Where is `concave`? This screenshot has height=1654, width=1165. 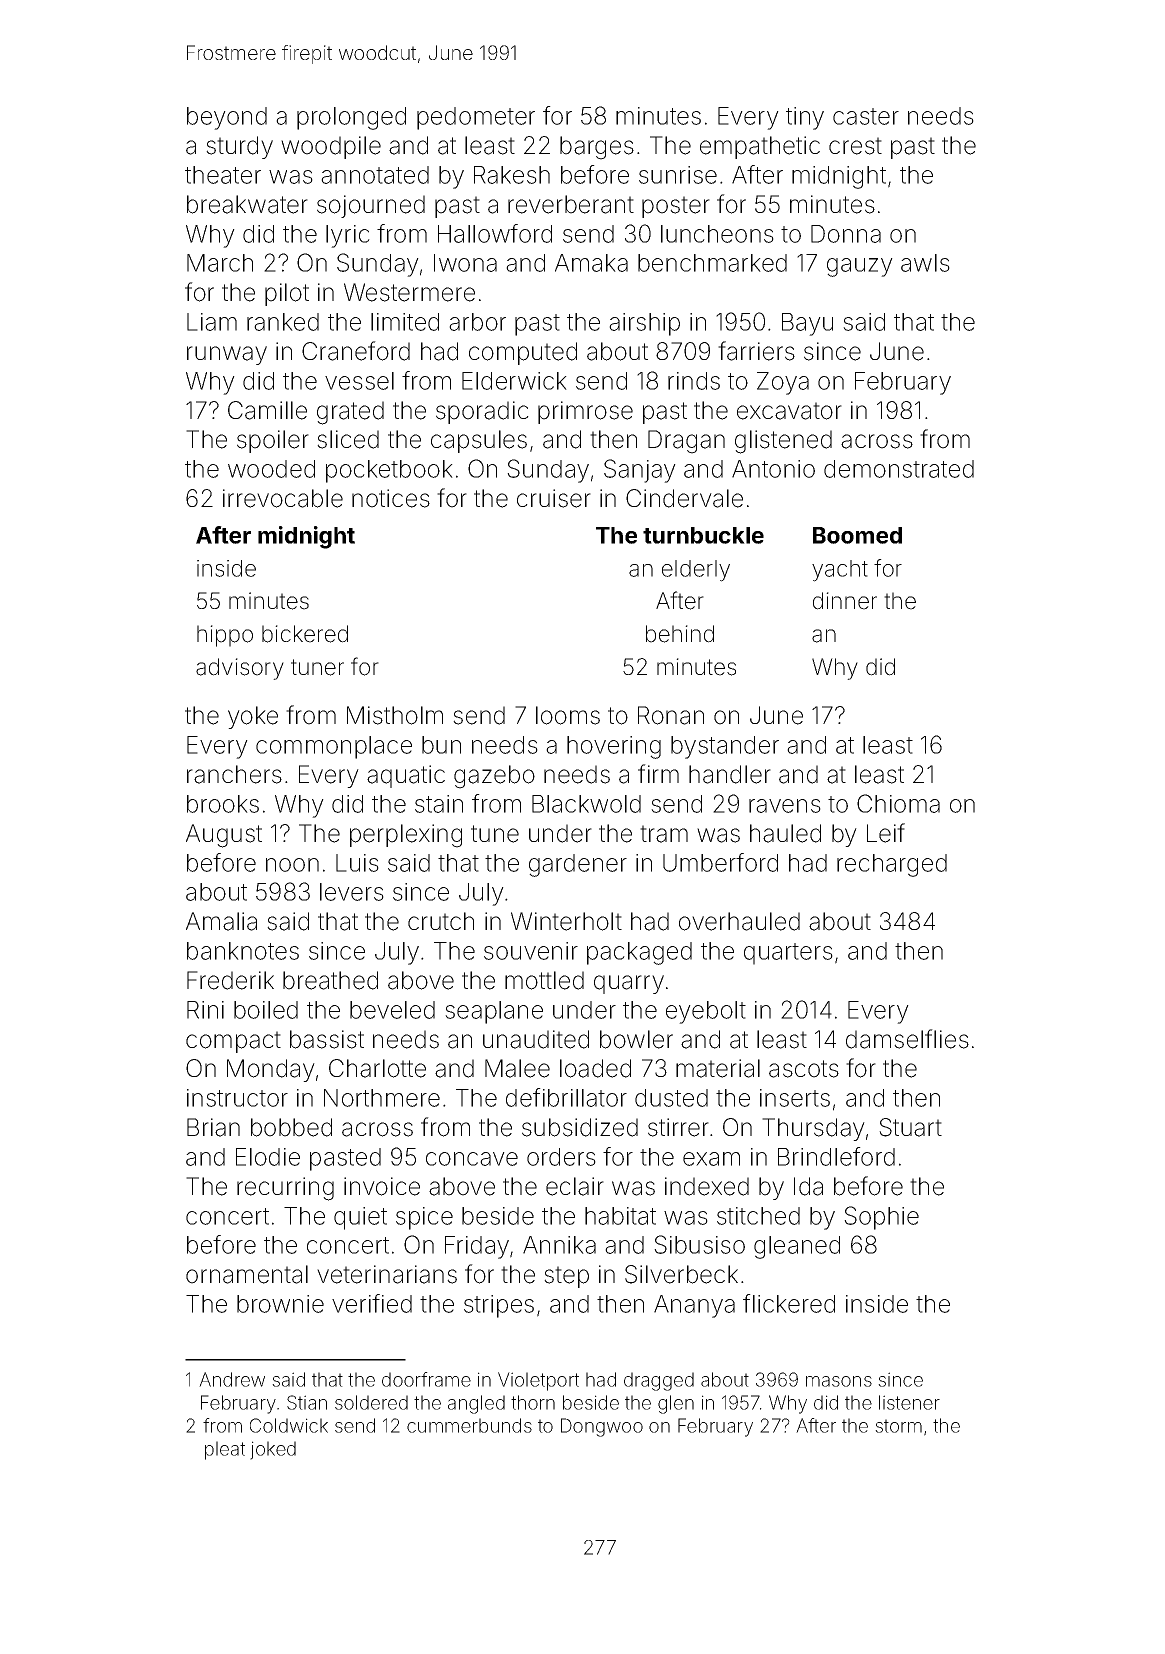
concave is located at coordinates (472, 1159).
